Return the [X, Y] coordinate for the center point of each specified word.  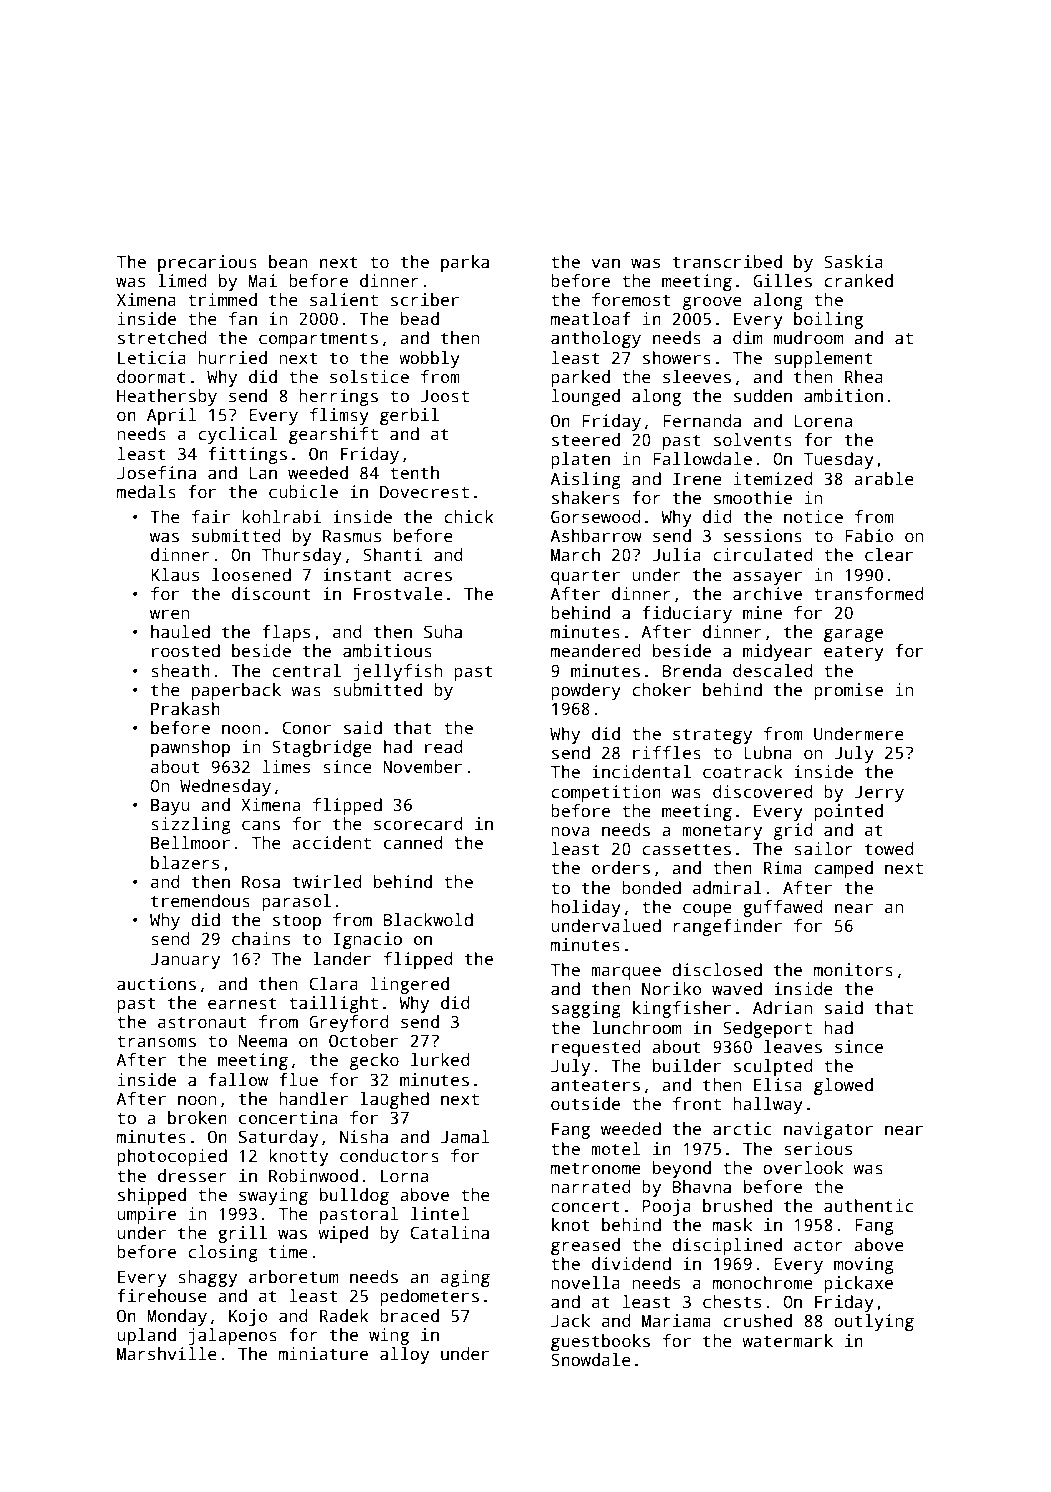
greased [585, 1246]
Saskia [853, 262]
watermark [787, 1341]
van [606, 264]
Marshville [167, 1354]
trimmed [222, 300]
